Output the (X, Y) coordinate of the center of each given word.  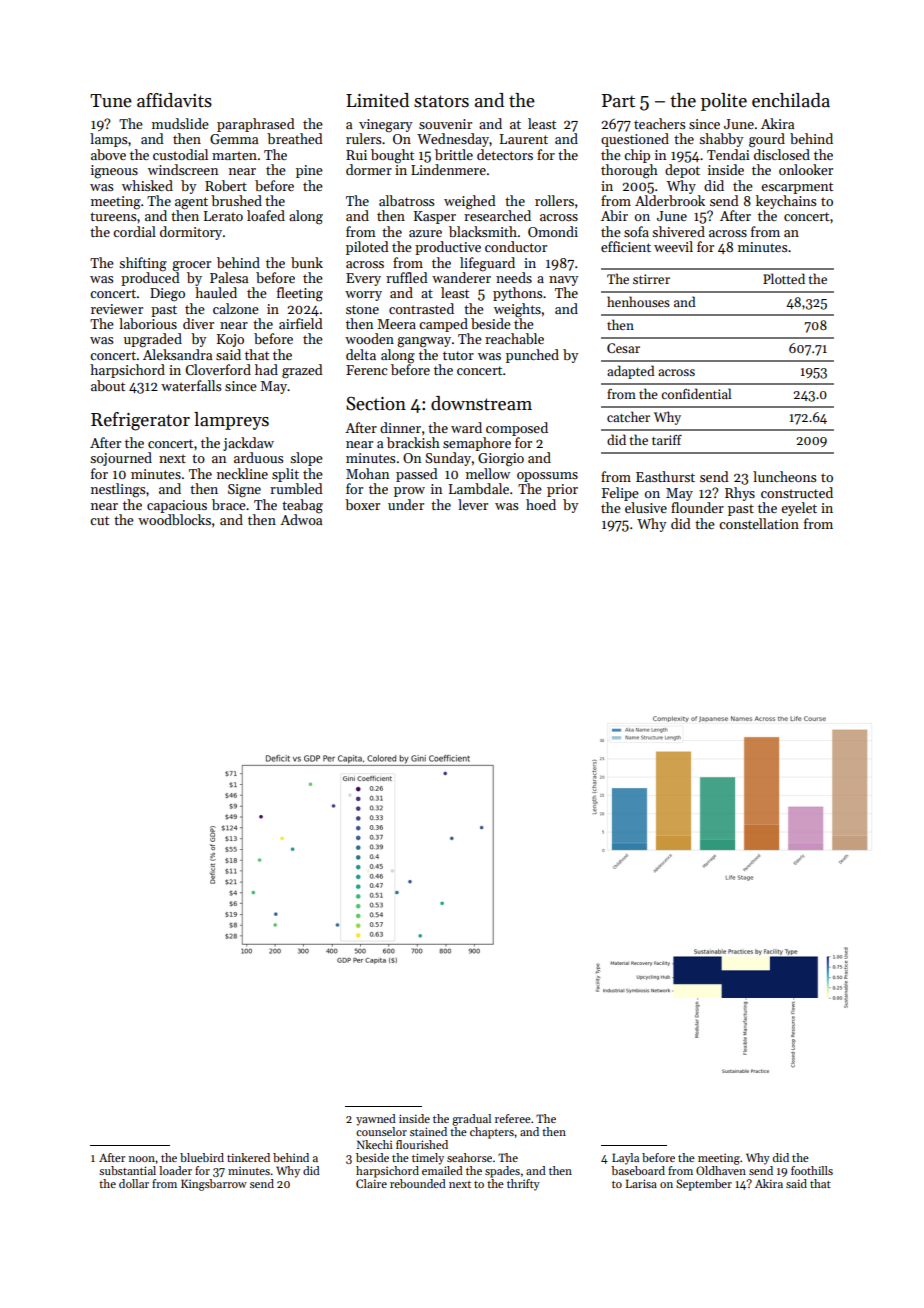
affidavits (174, 100)
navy (563, 281)
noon (142, 1159)
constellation (759, 523)
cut (99, 520)
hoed (541, 504)
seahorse (469, 1157)
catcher (628, 416)
